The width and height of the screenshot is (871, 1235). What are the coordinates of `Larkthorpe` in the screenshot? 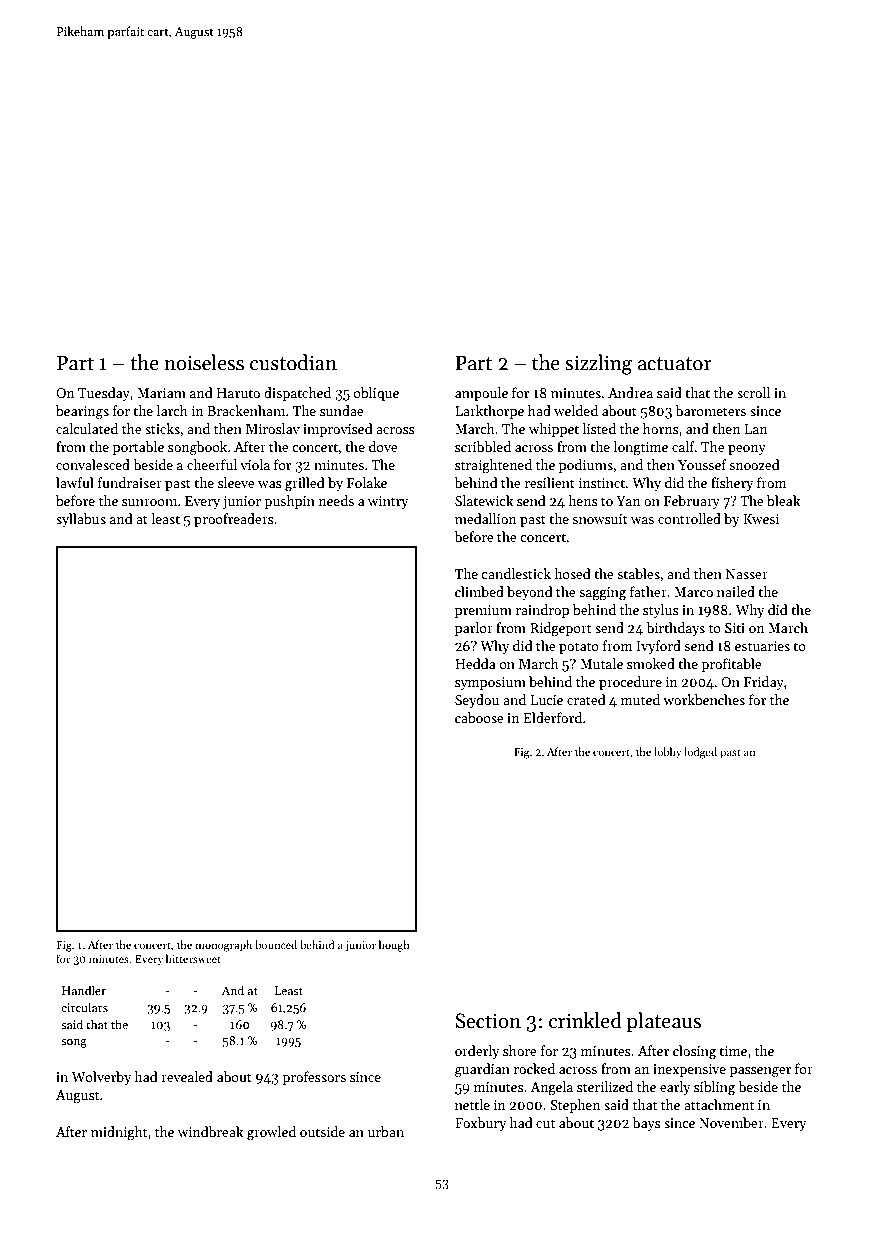 It's located at (489, 412).
